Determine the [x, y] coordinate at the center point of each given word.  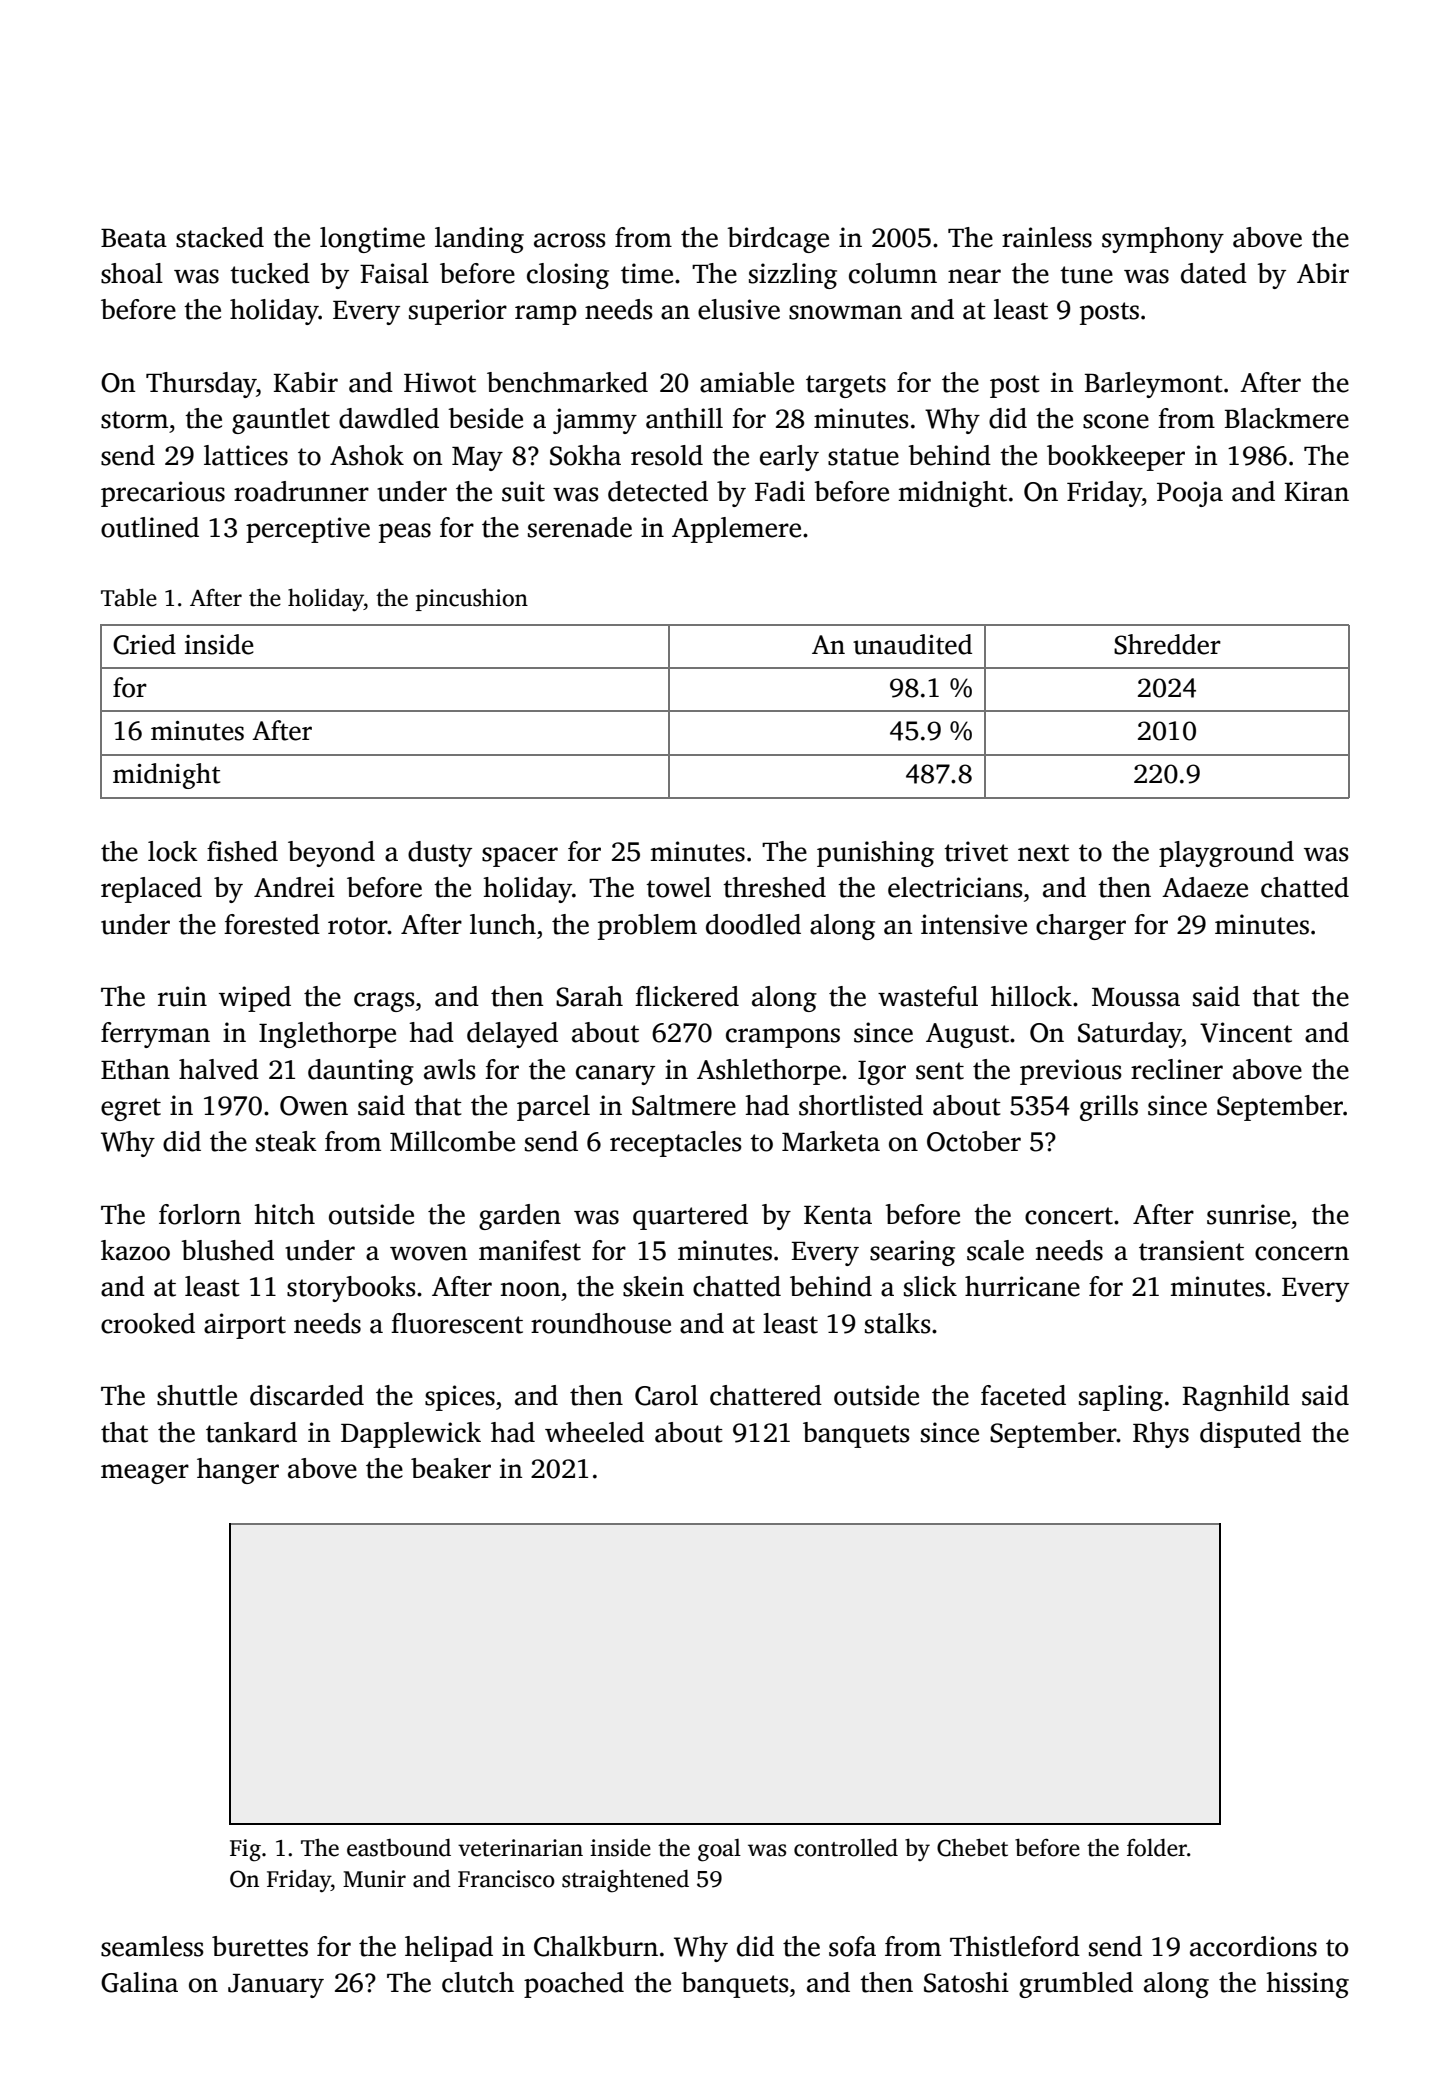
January [276, 1986]
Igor [882, 1073]
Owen [314, 1106]
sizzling [793, 276]
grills [1109, 1108]
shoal [132, 273]
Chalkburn [596, 1946]
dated [1214, 273]
